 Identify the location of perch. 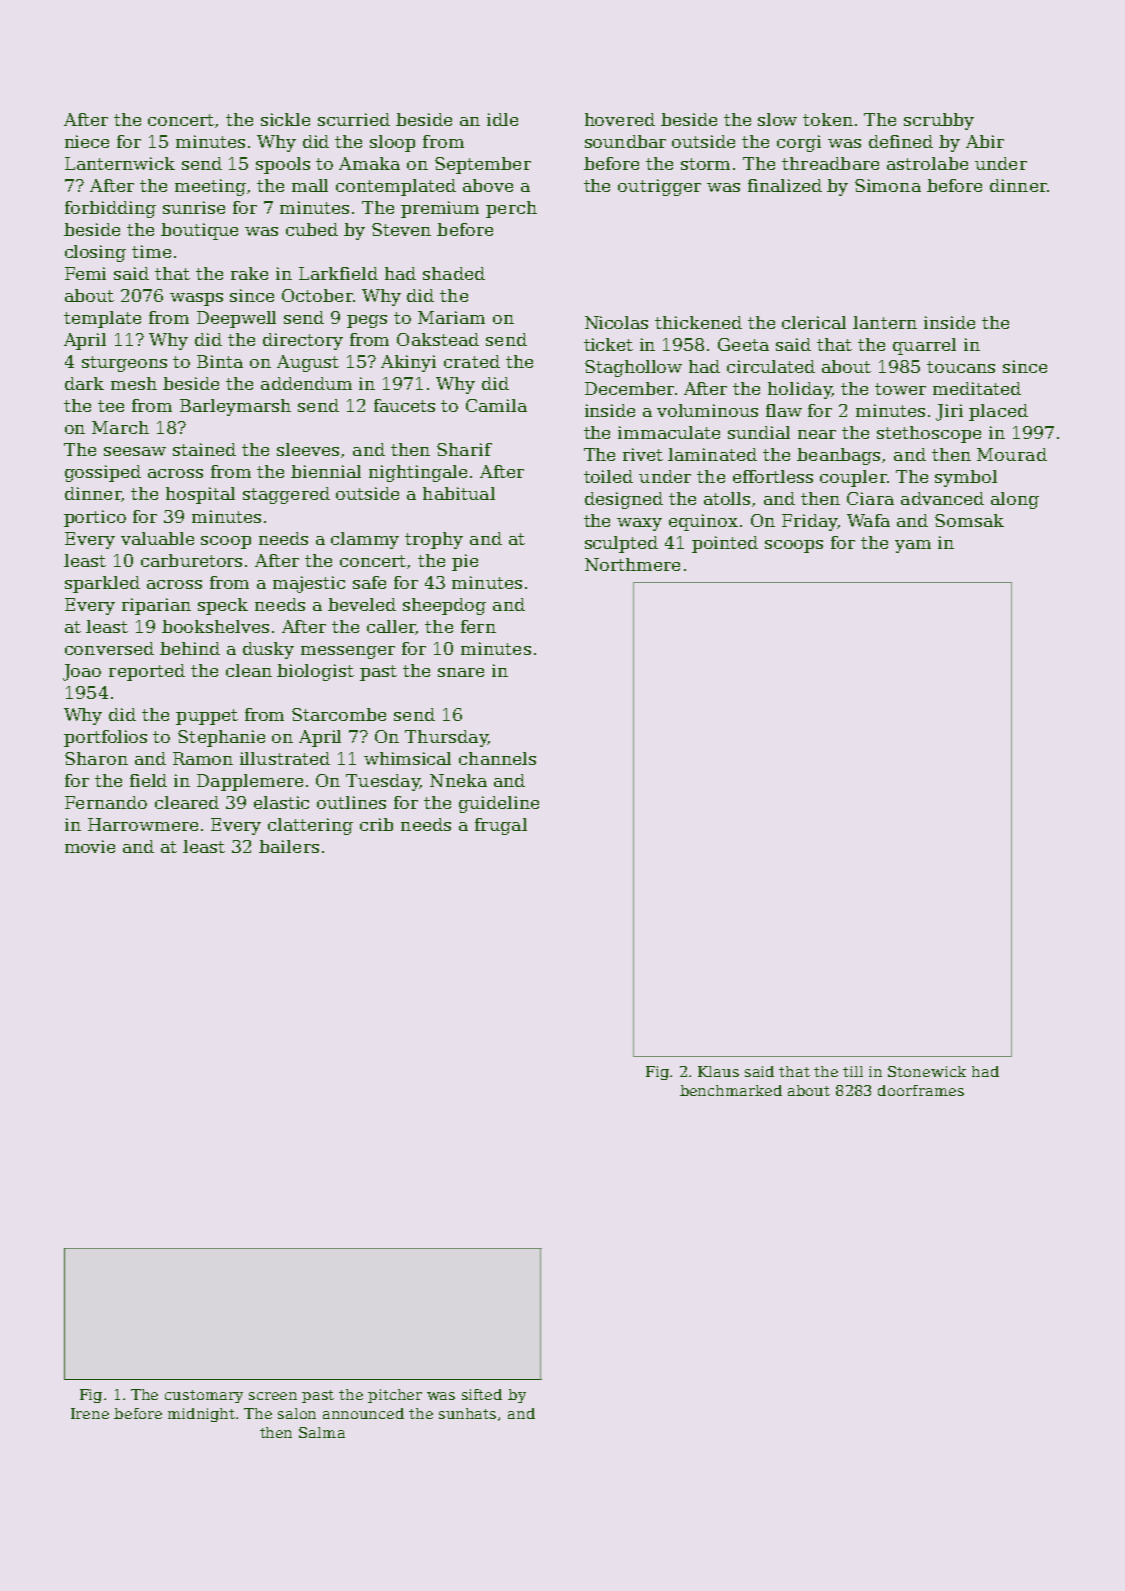
(511, 209).
